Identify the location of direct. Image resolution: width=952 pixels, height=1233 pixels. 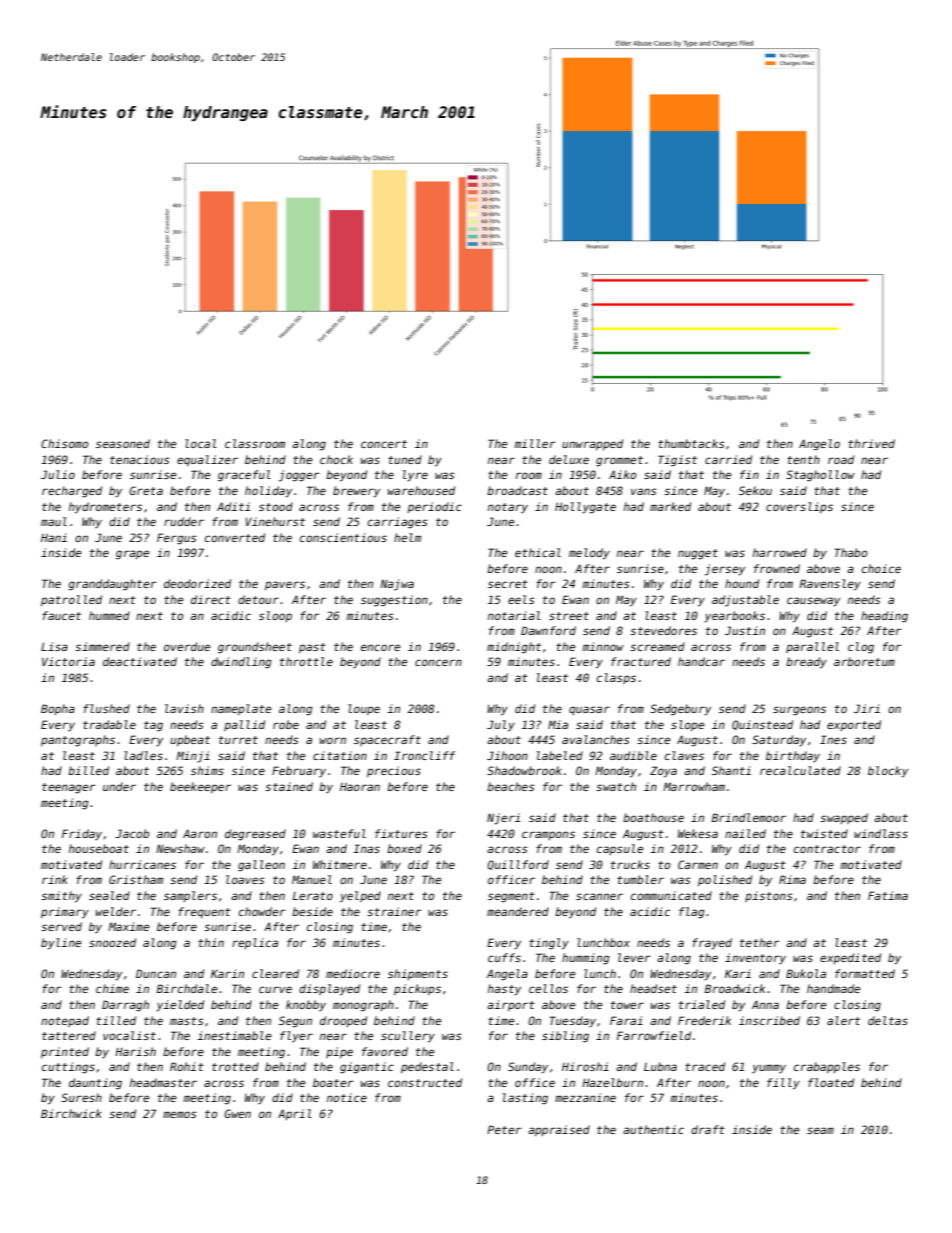
(211, 599).
